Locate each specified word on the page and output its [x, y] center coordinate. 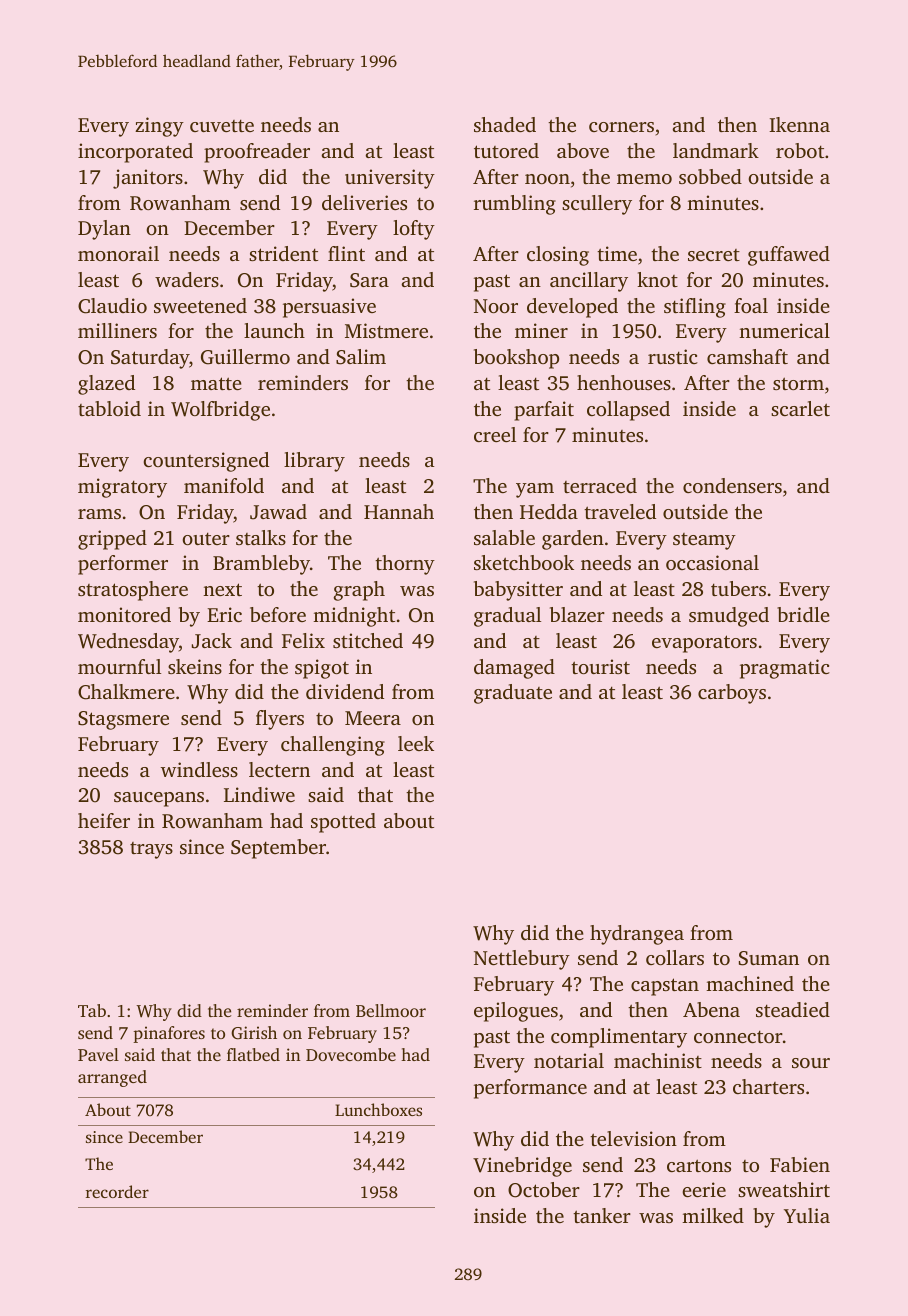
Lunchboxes [378, 1109]
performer [123, 565]
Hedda [549, 511]
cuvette [222, 126]
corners [621, 127]
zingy [159, 127]
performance [530, 1089]
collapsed [628, 411]
